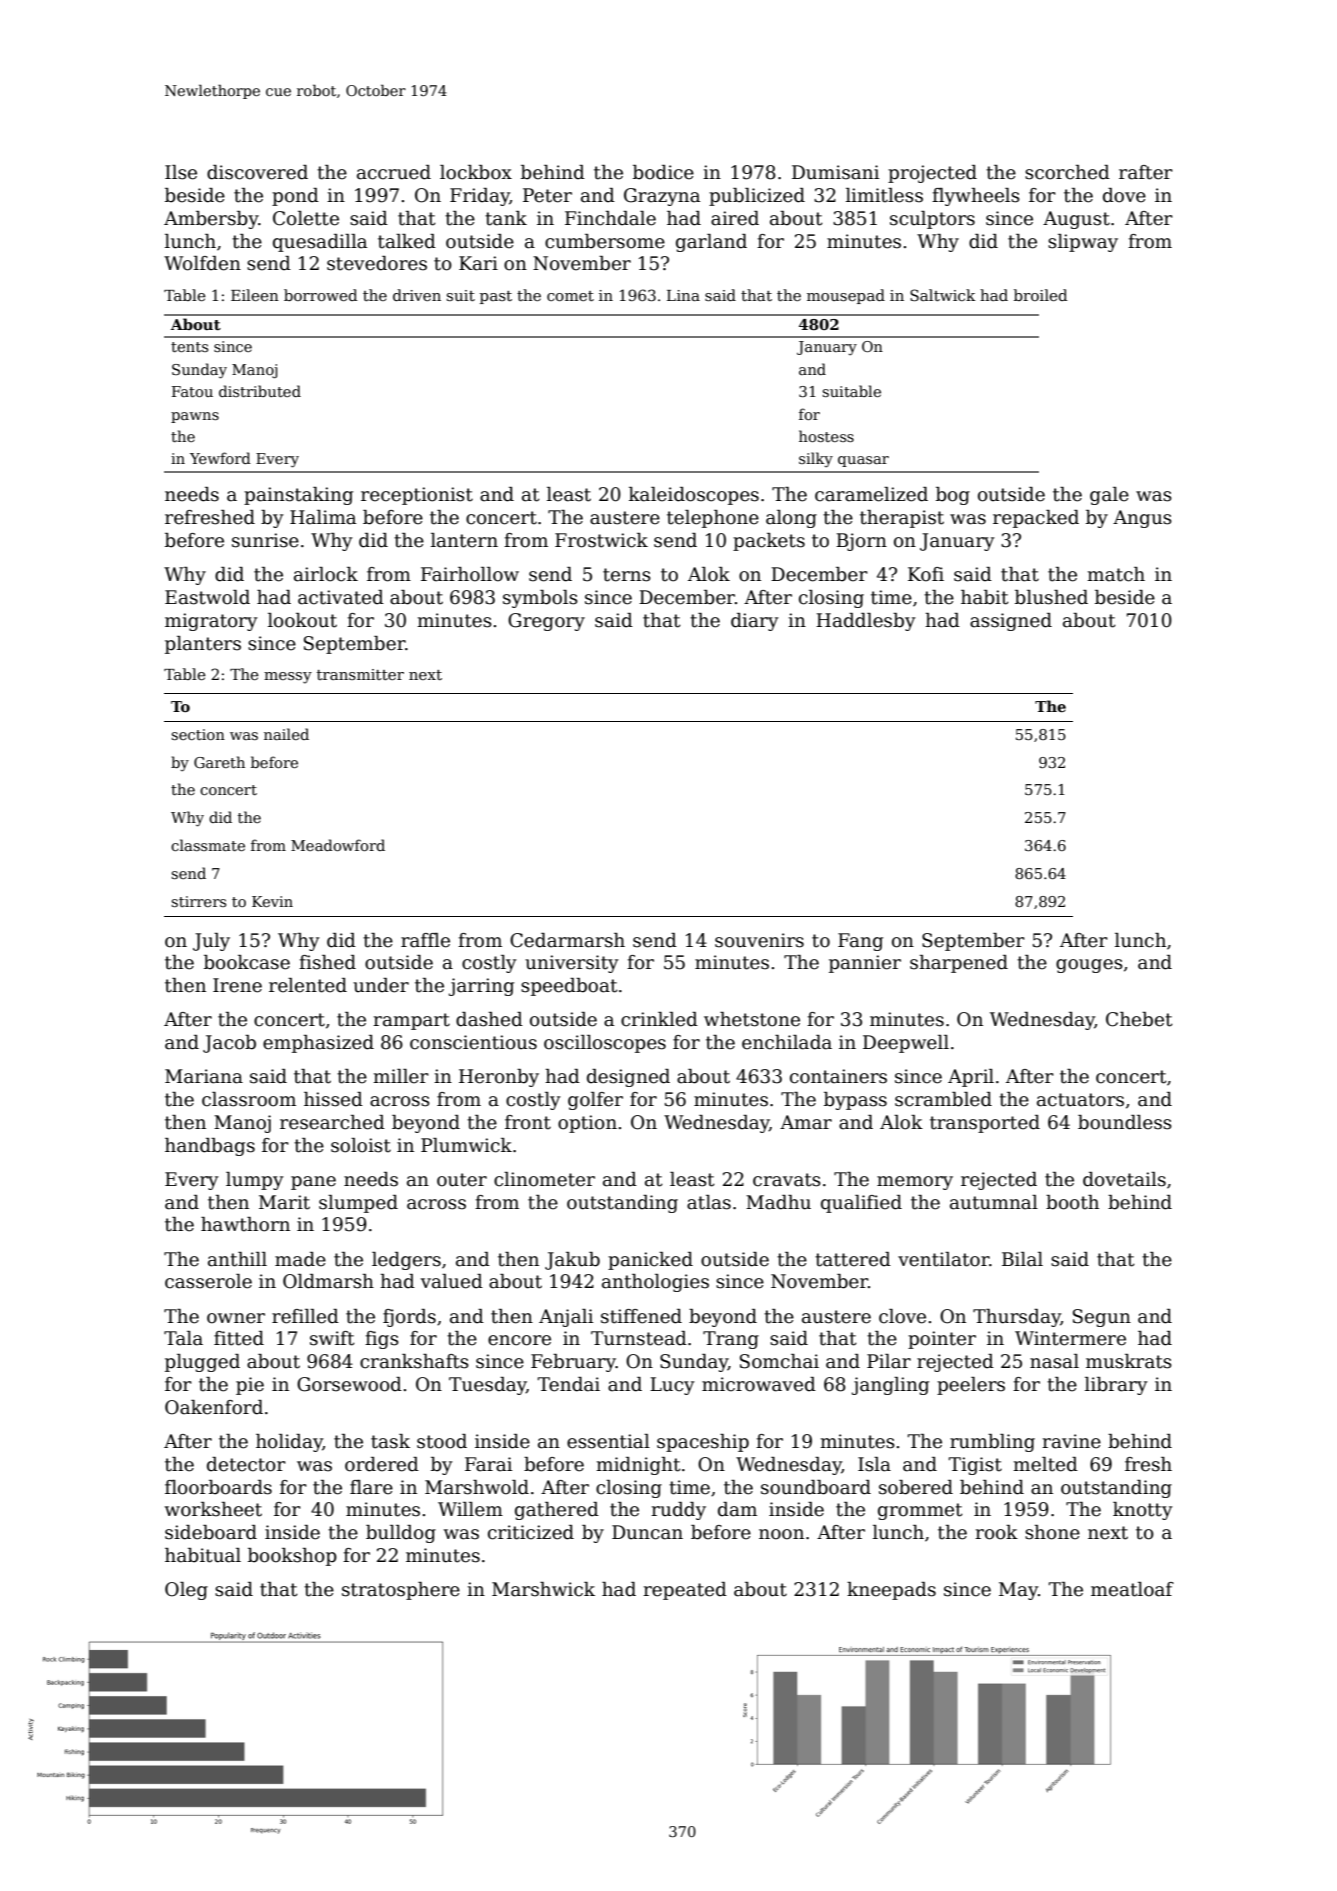  I want to click on Somchai, so click(779, 1361).
